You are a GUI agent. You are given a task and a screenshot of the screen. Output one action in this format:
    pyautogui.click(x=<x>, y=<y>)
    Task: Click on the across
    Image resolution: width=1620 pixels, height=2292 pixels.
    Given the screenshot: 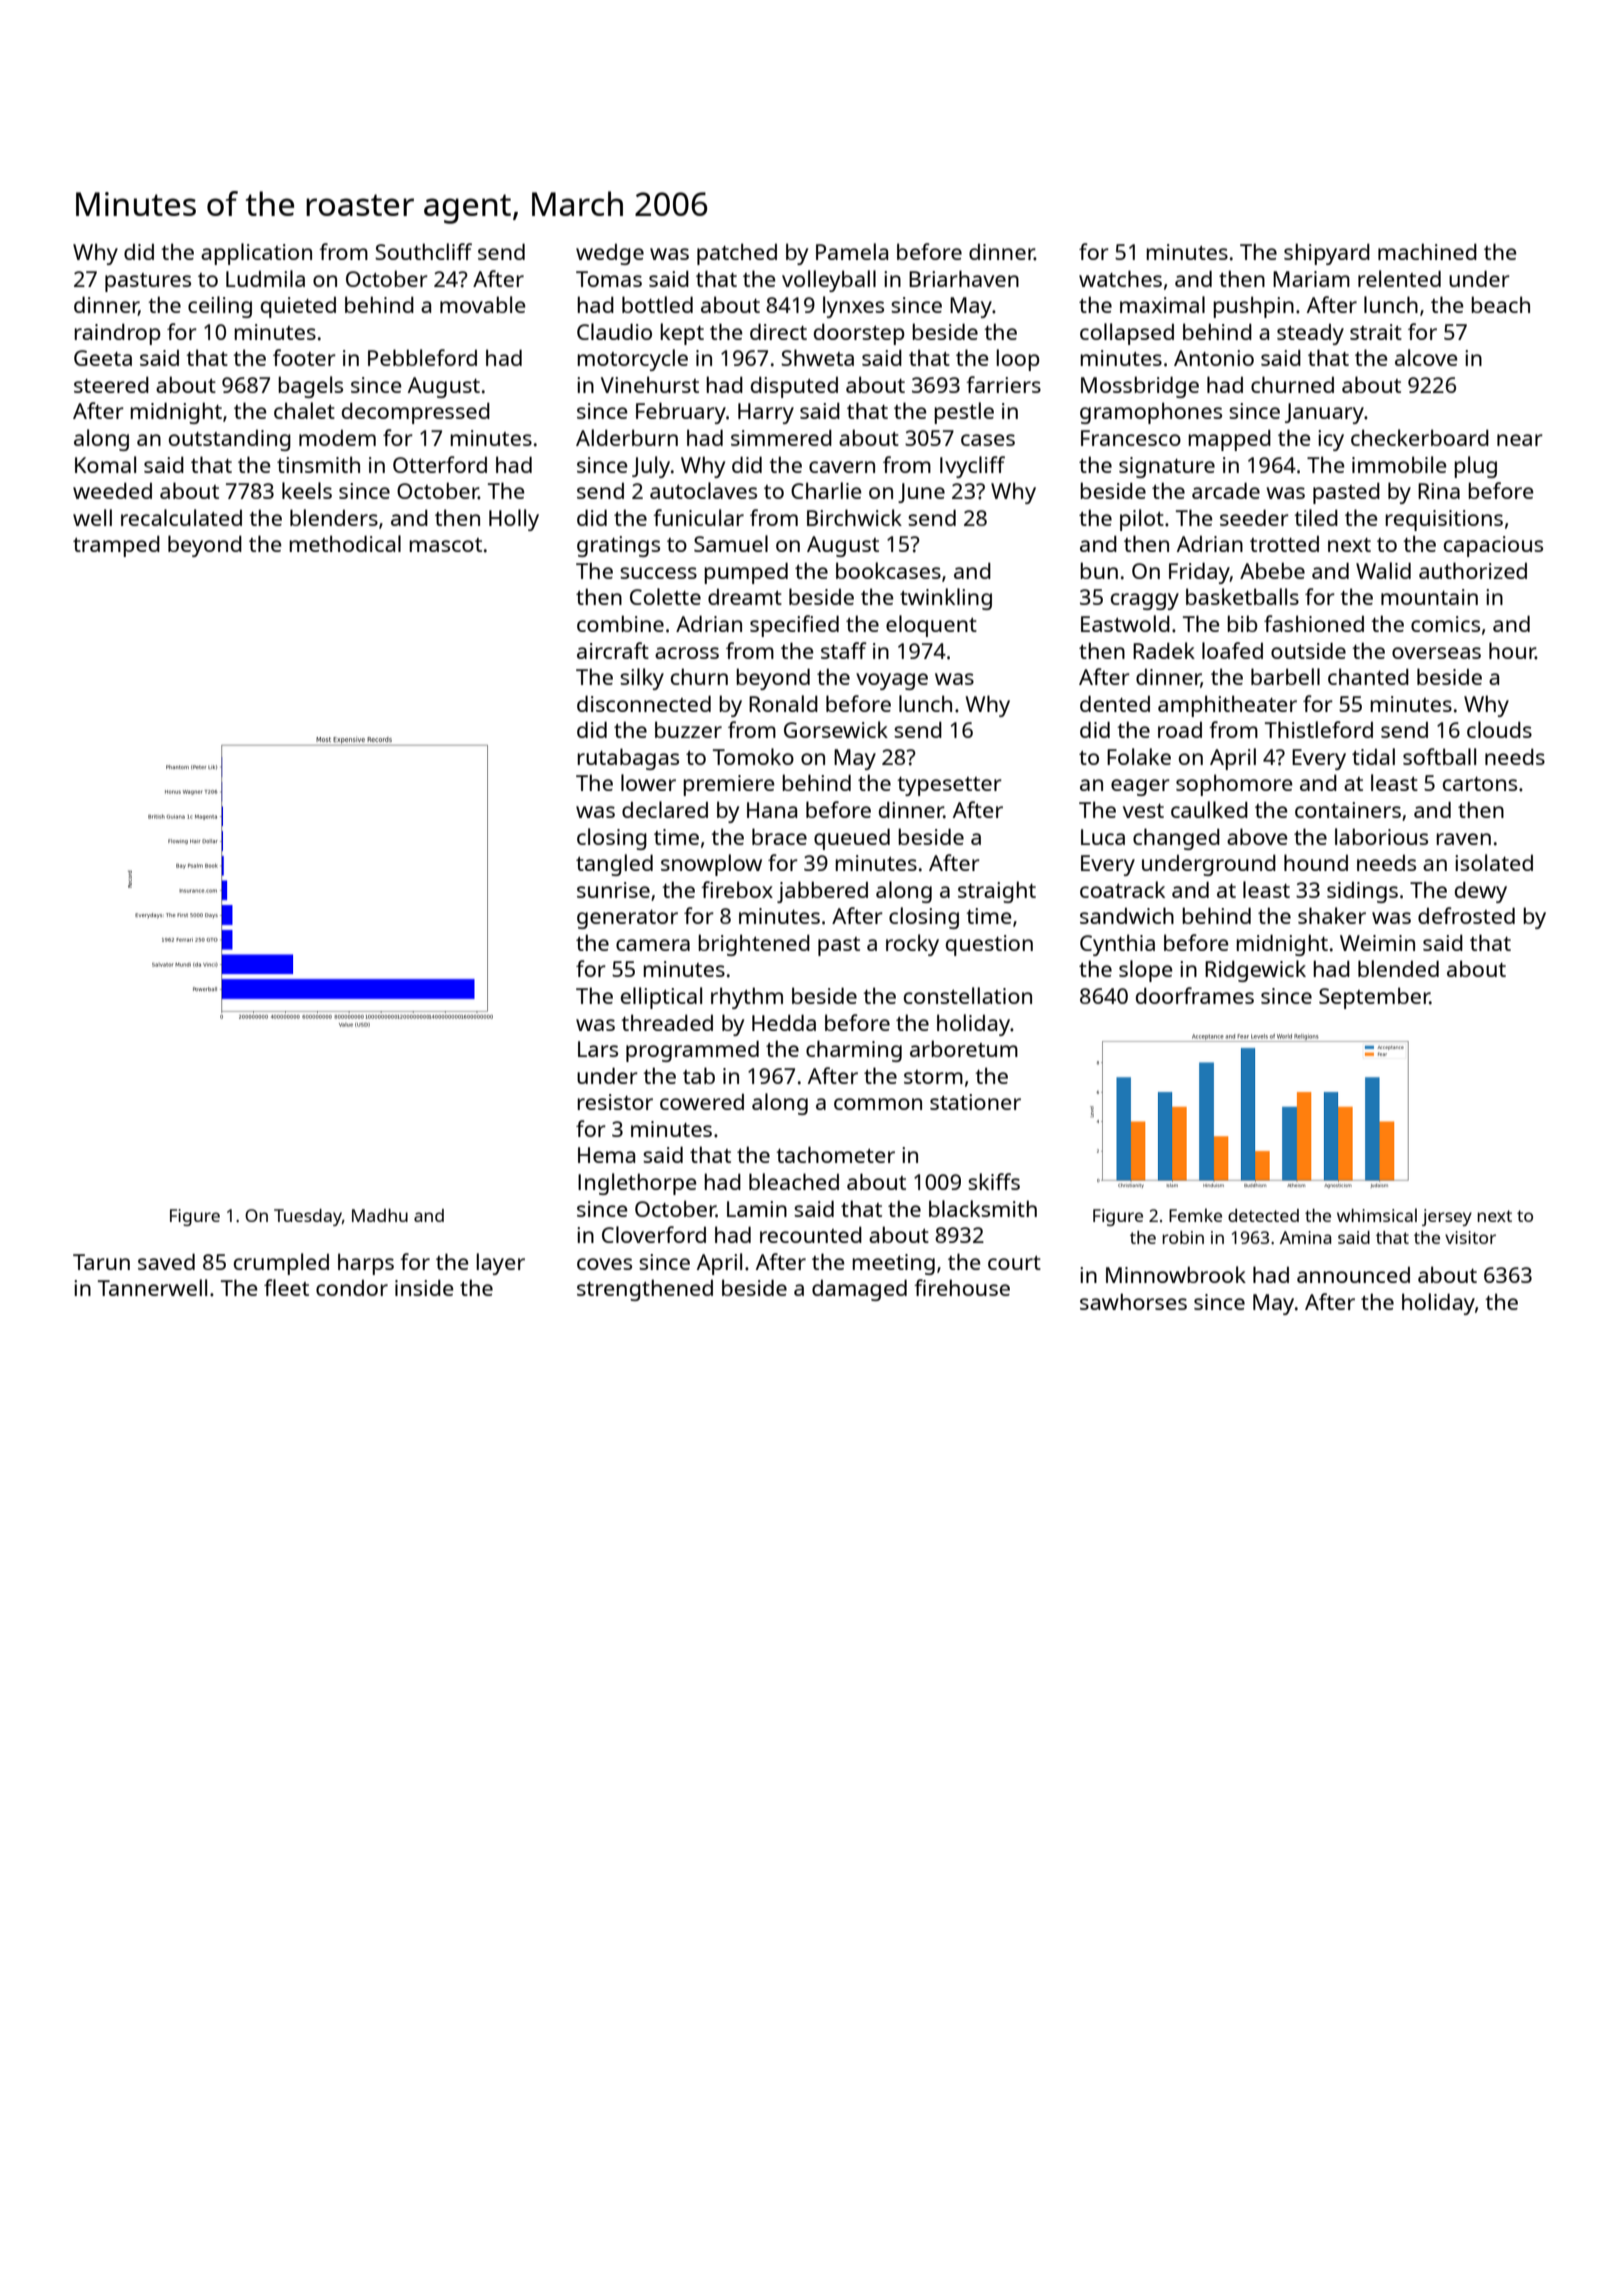 What is the action you would take?
    pyautogui.click(x=687, y=653)
